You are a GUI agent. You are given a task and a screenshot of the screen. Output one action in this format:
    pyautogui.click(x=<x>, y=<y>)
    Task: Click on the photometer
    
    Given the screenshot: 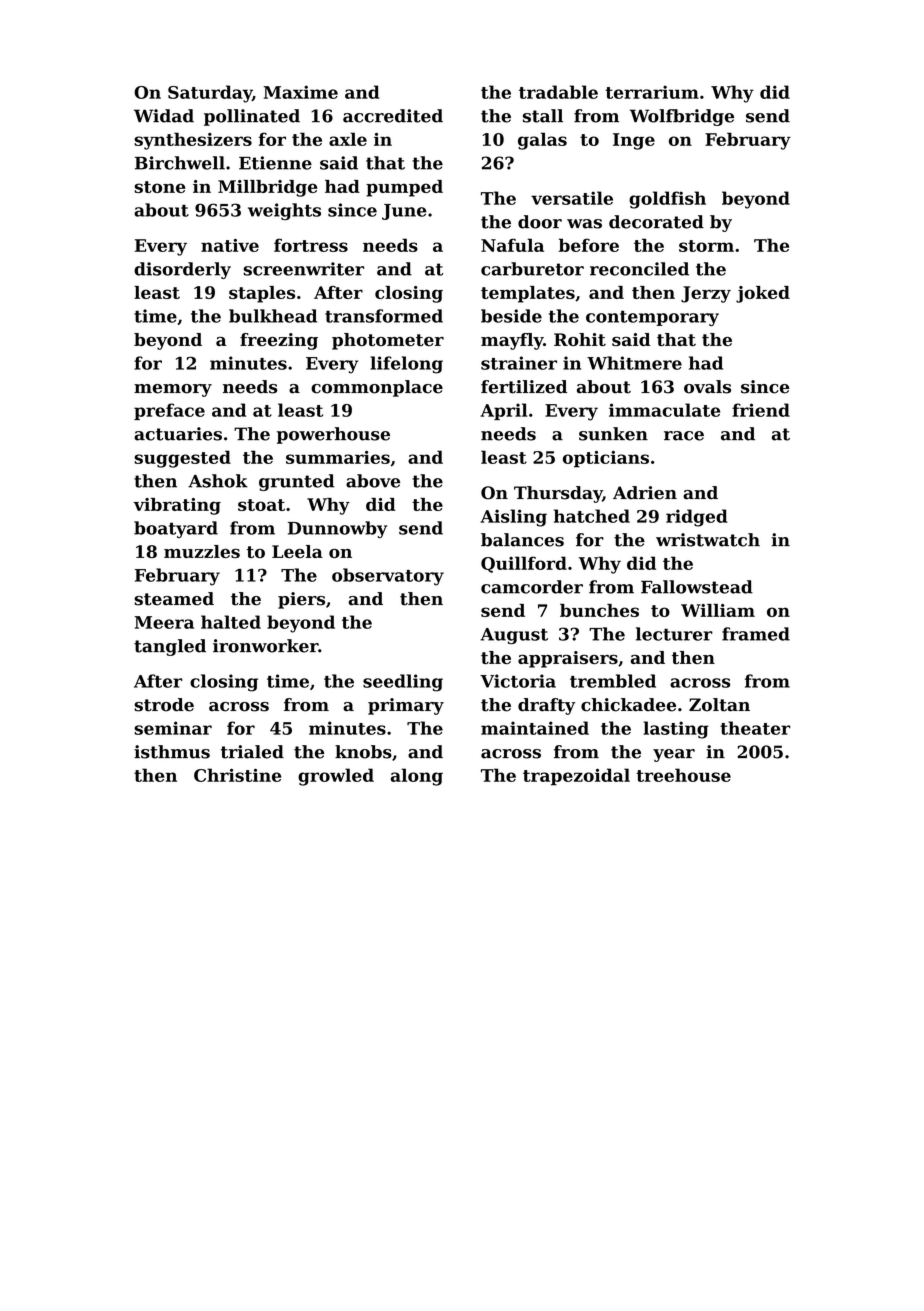 What is the action you would take?
    pyautogui.click(x=388, y=341)
